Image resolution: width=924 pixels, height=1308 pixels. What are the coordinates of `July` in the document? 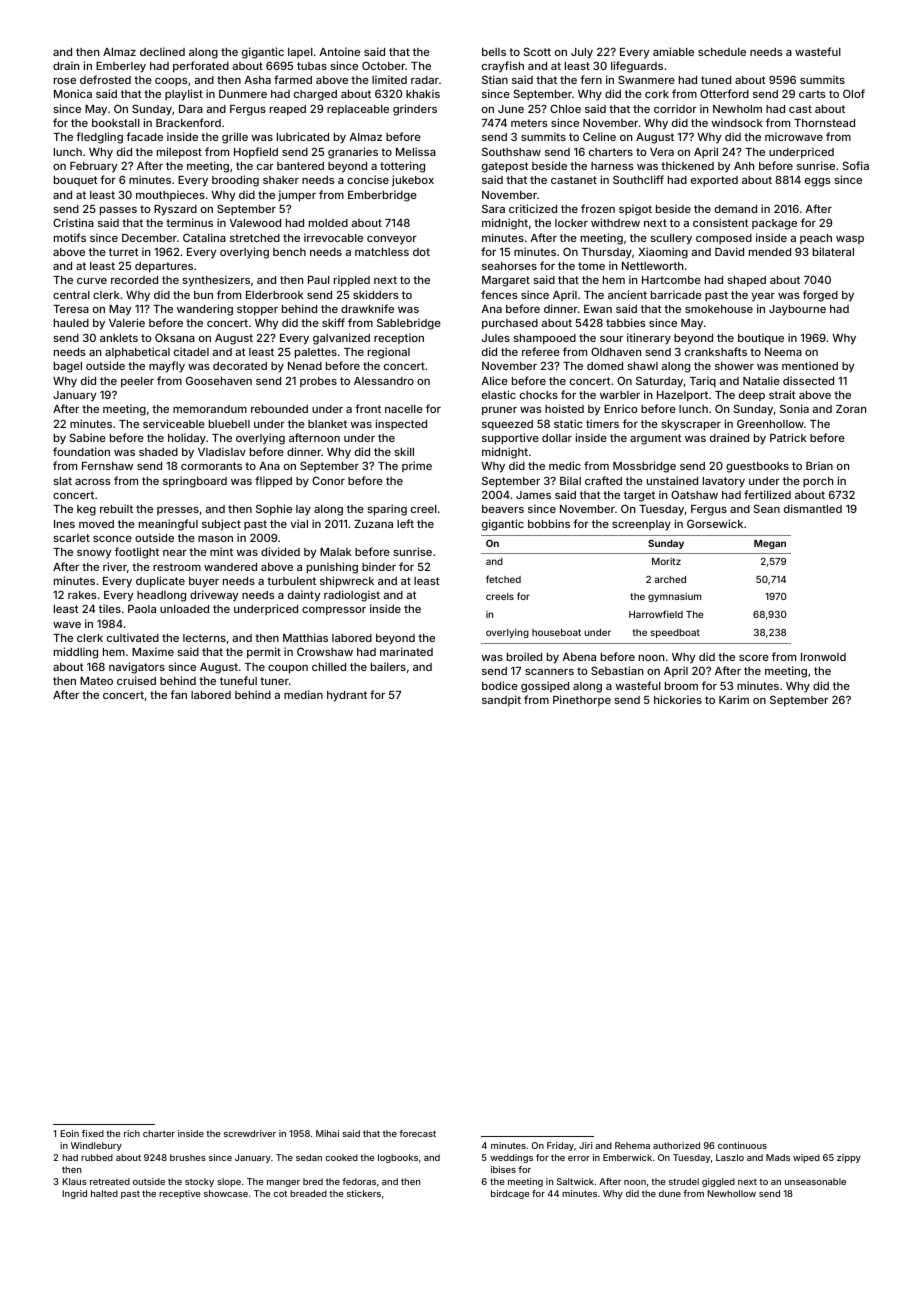 It's located at (582, 53).
